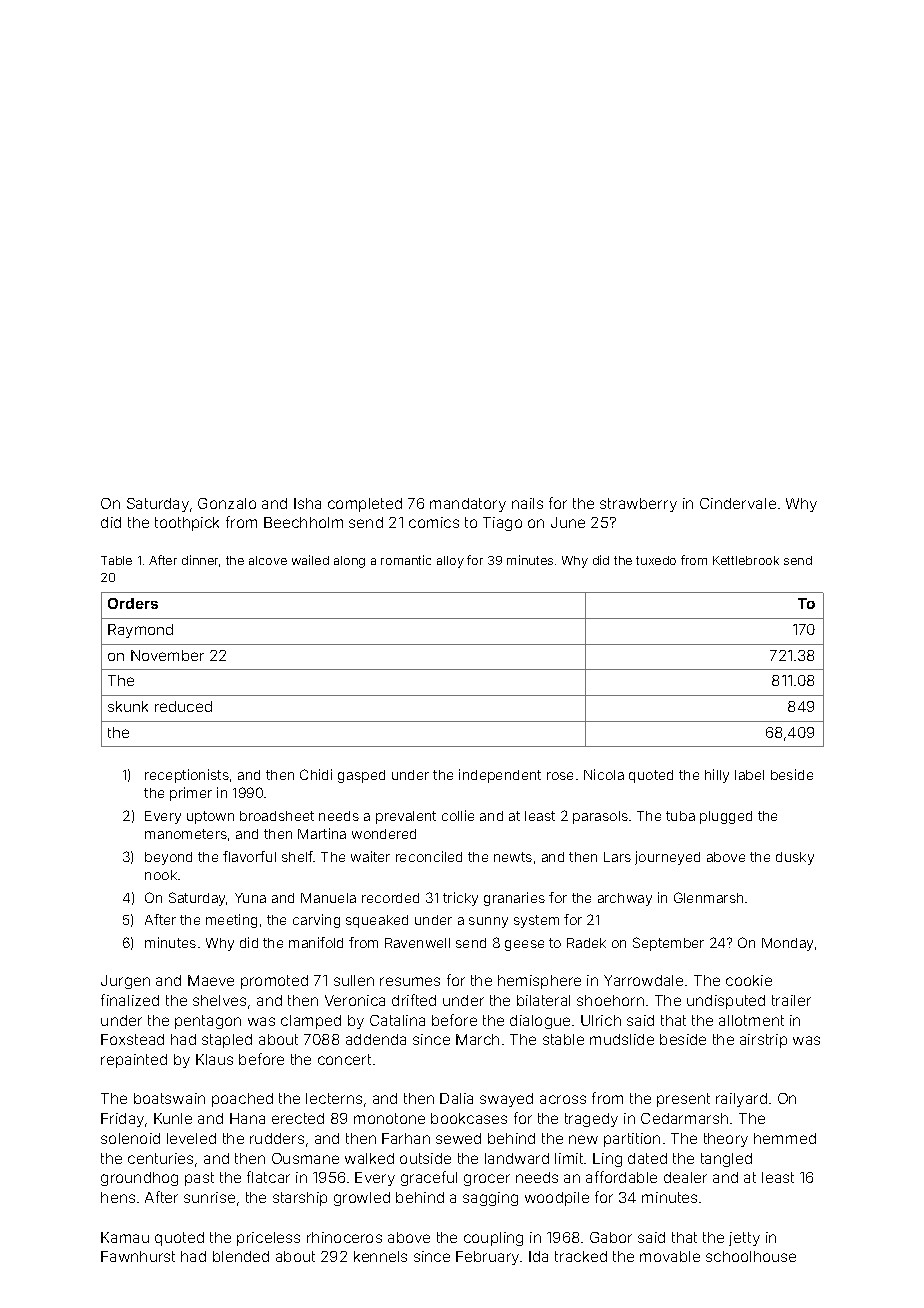 This image has width=924, height=1308. What do you see at coordinates (191, 794) in the image?
I see `primer` at bounding box center [191, 794].
